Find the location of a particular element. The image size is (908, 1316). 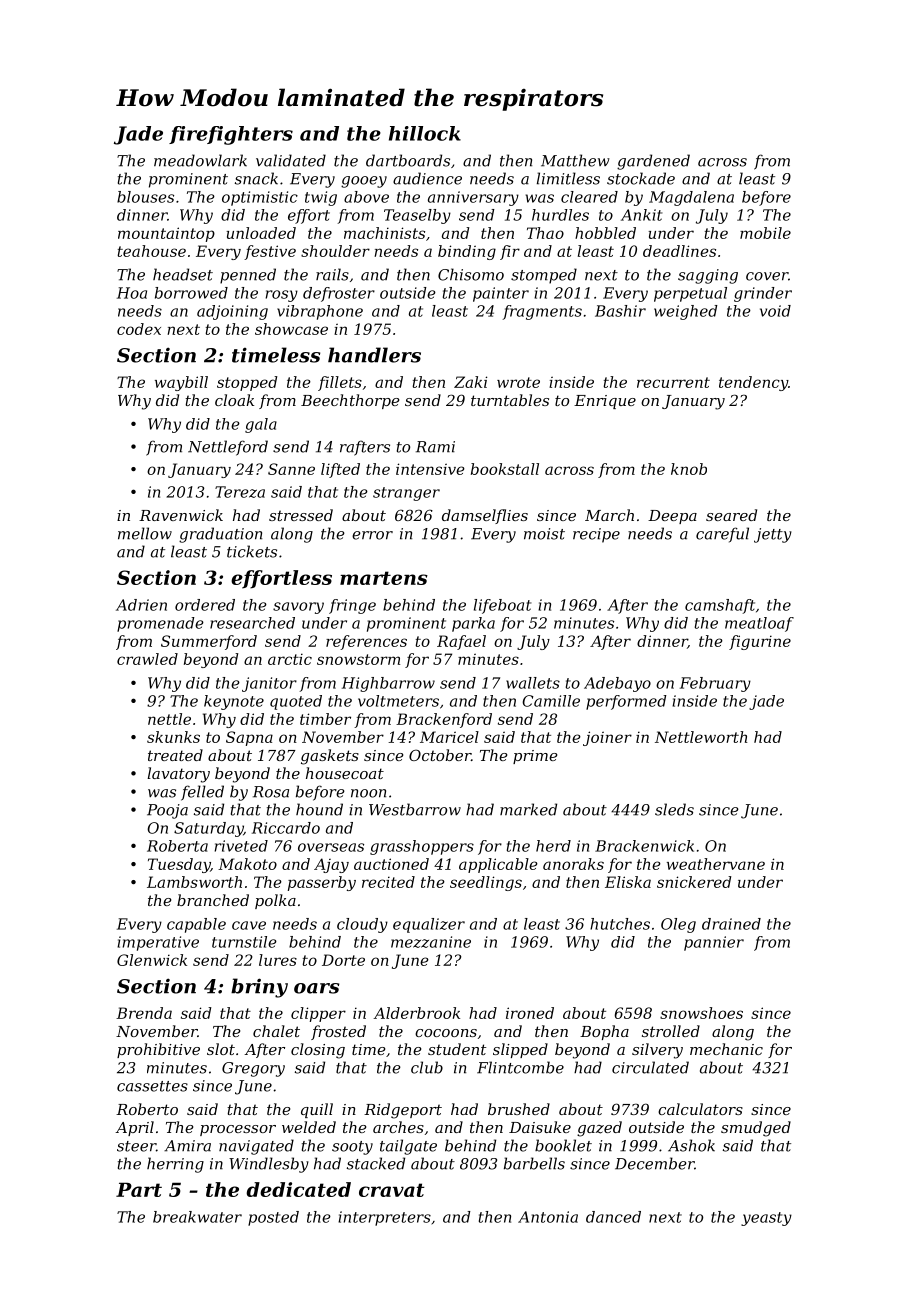

posted is located at coordinates (273, 1218).
